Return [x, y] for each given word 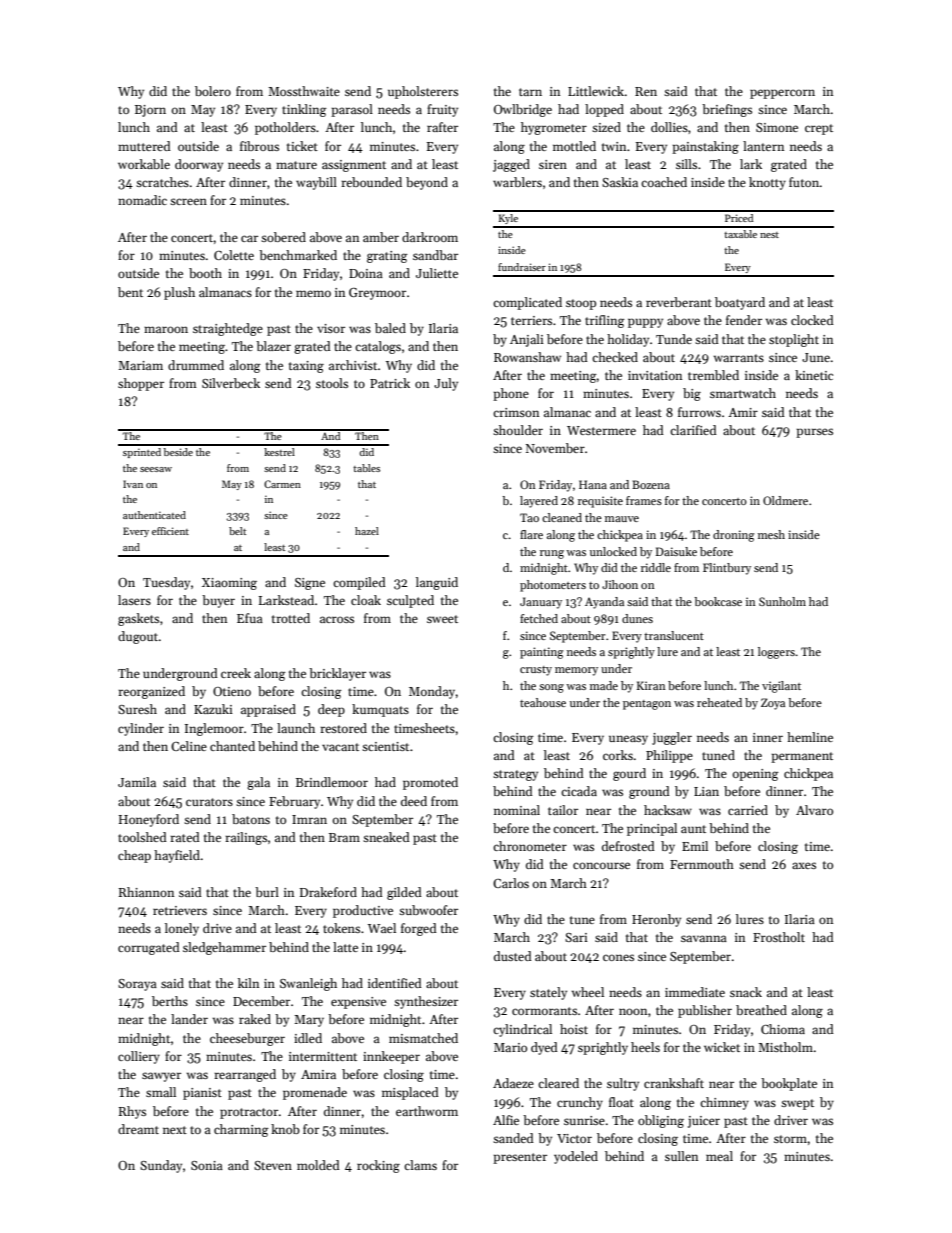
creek [236, 673]
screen [188, 201]
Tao [529, 517]
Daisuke [676, 551]
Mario [510, 1047]
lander [189, 1019]
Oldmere [785, 500]
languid [437, 583]
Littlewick [596, 91]
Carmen [282, 484]
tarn [530, 92]
